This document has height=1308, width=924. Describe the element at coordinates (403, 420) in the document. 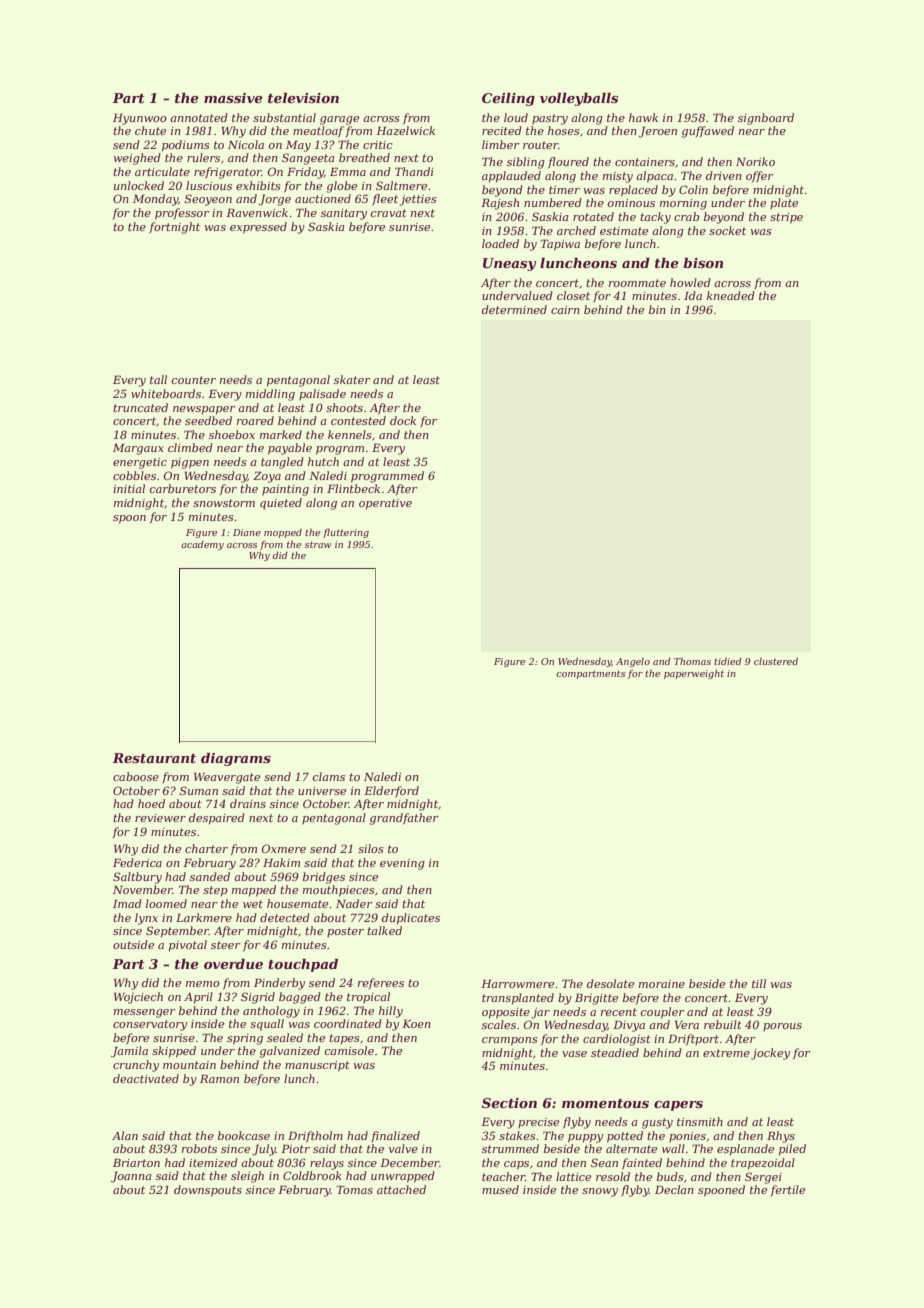

I see `dock` at that location.
